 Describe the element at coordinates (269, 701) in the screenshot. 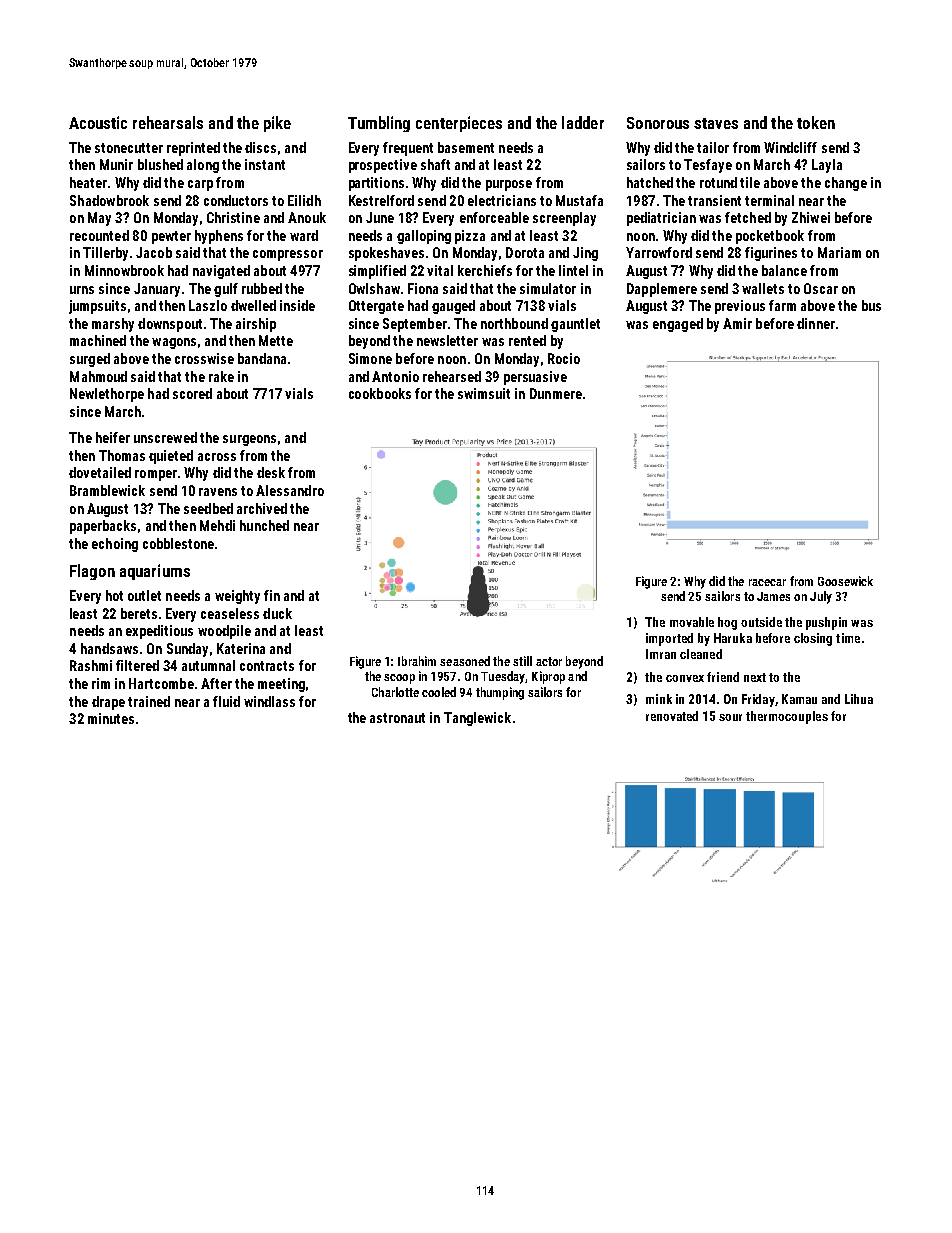

I see `windlass` at that location.
